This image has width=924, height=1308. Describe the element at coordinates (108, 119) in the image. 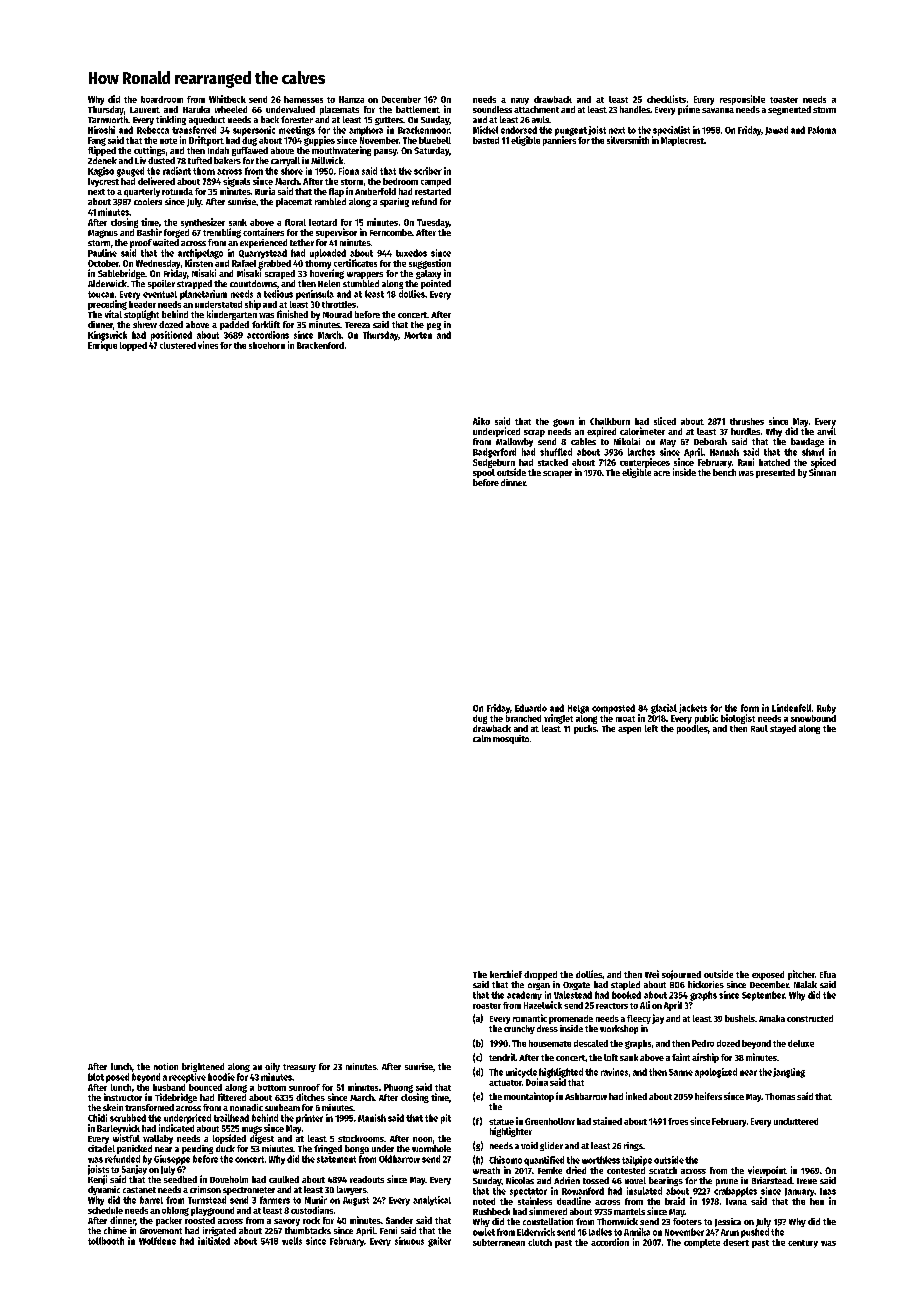

I see `Tarnworth` at that location.
